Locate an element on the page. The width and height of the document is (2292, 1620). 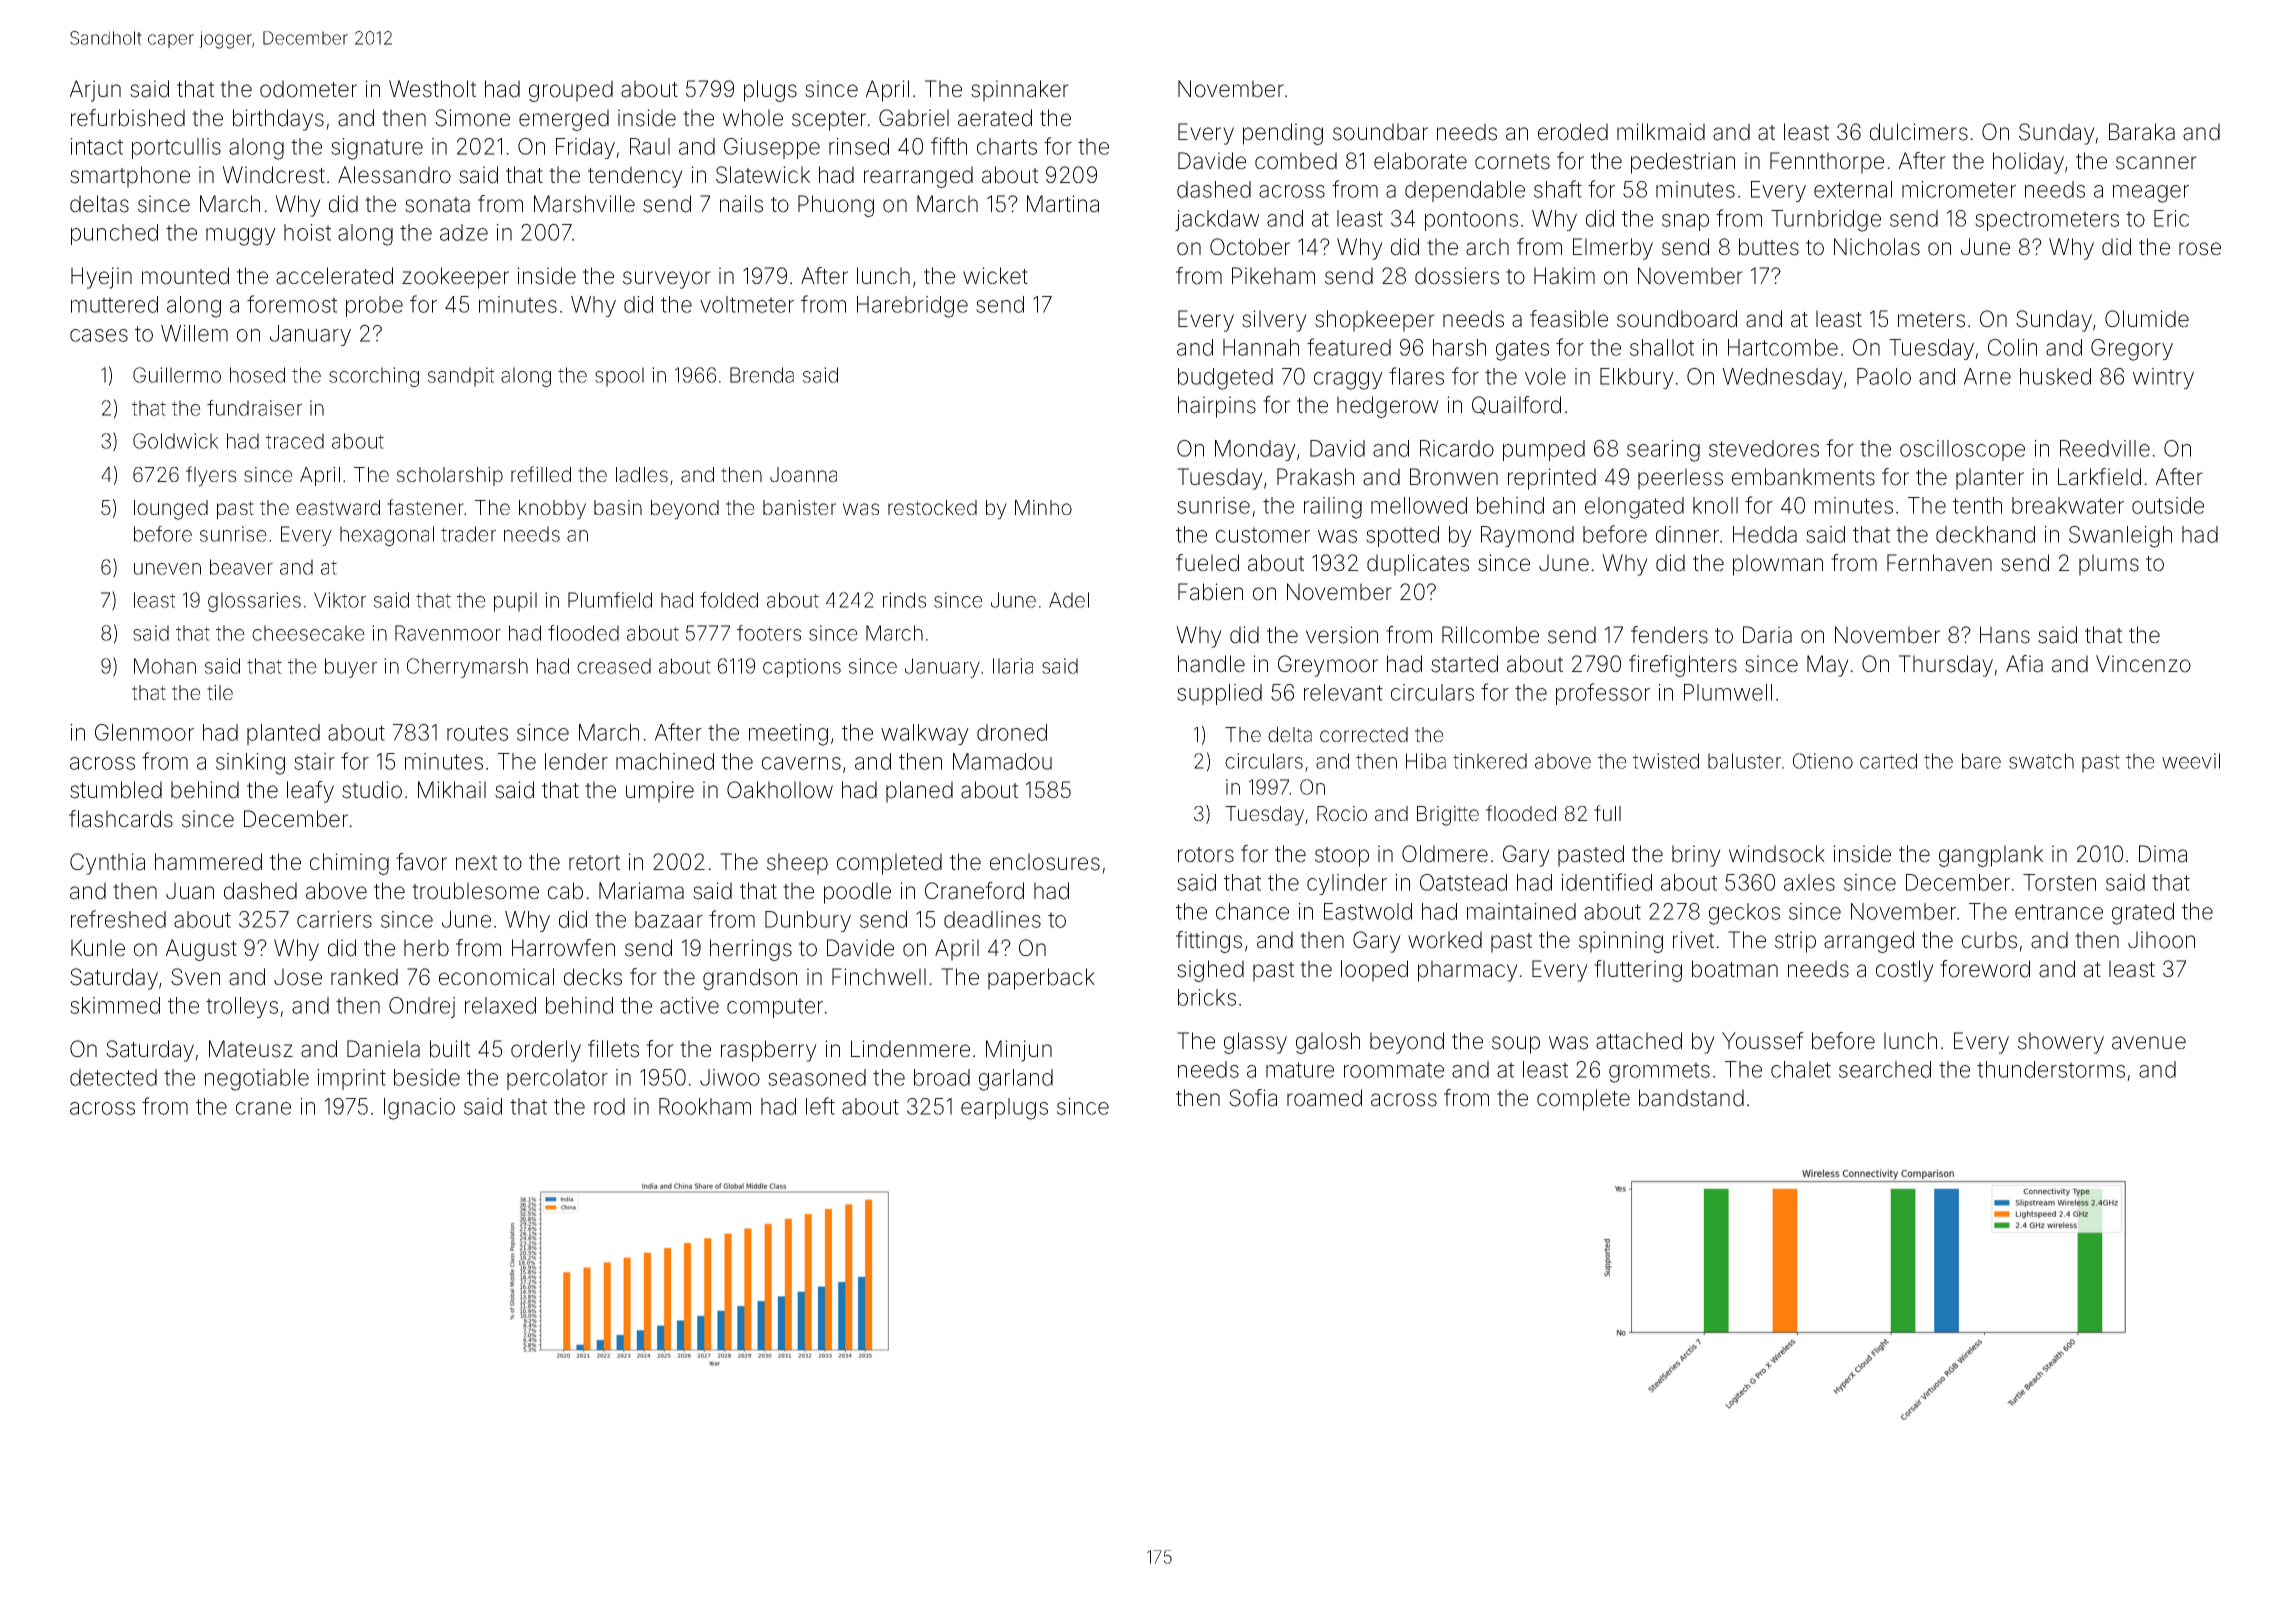
Elkbury is located at coordinates (1637, 378).
